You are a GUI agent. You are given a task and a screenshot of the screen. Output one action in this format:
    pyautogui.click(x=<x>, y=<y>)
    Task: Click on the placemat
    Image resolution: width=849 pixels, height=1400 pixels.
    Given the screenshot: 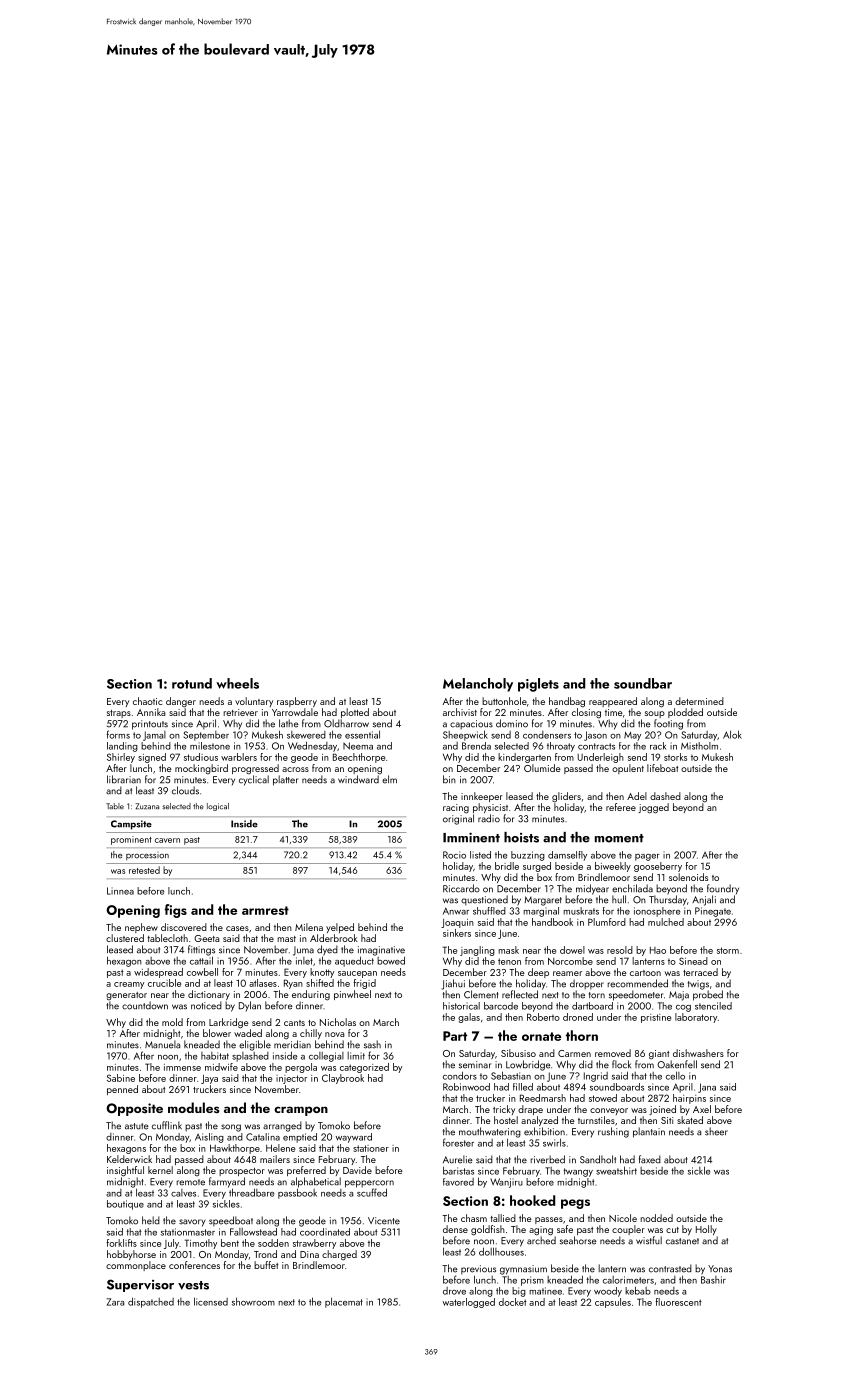 What is the action you would take?
    pyautogui.click(x=344, y=1302)
